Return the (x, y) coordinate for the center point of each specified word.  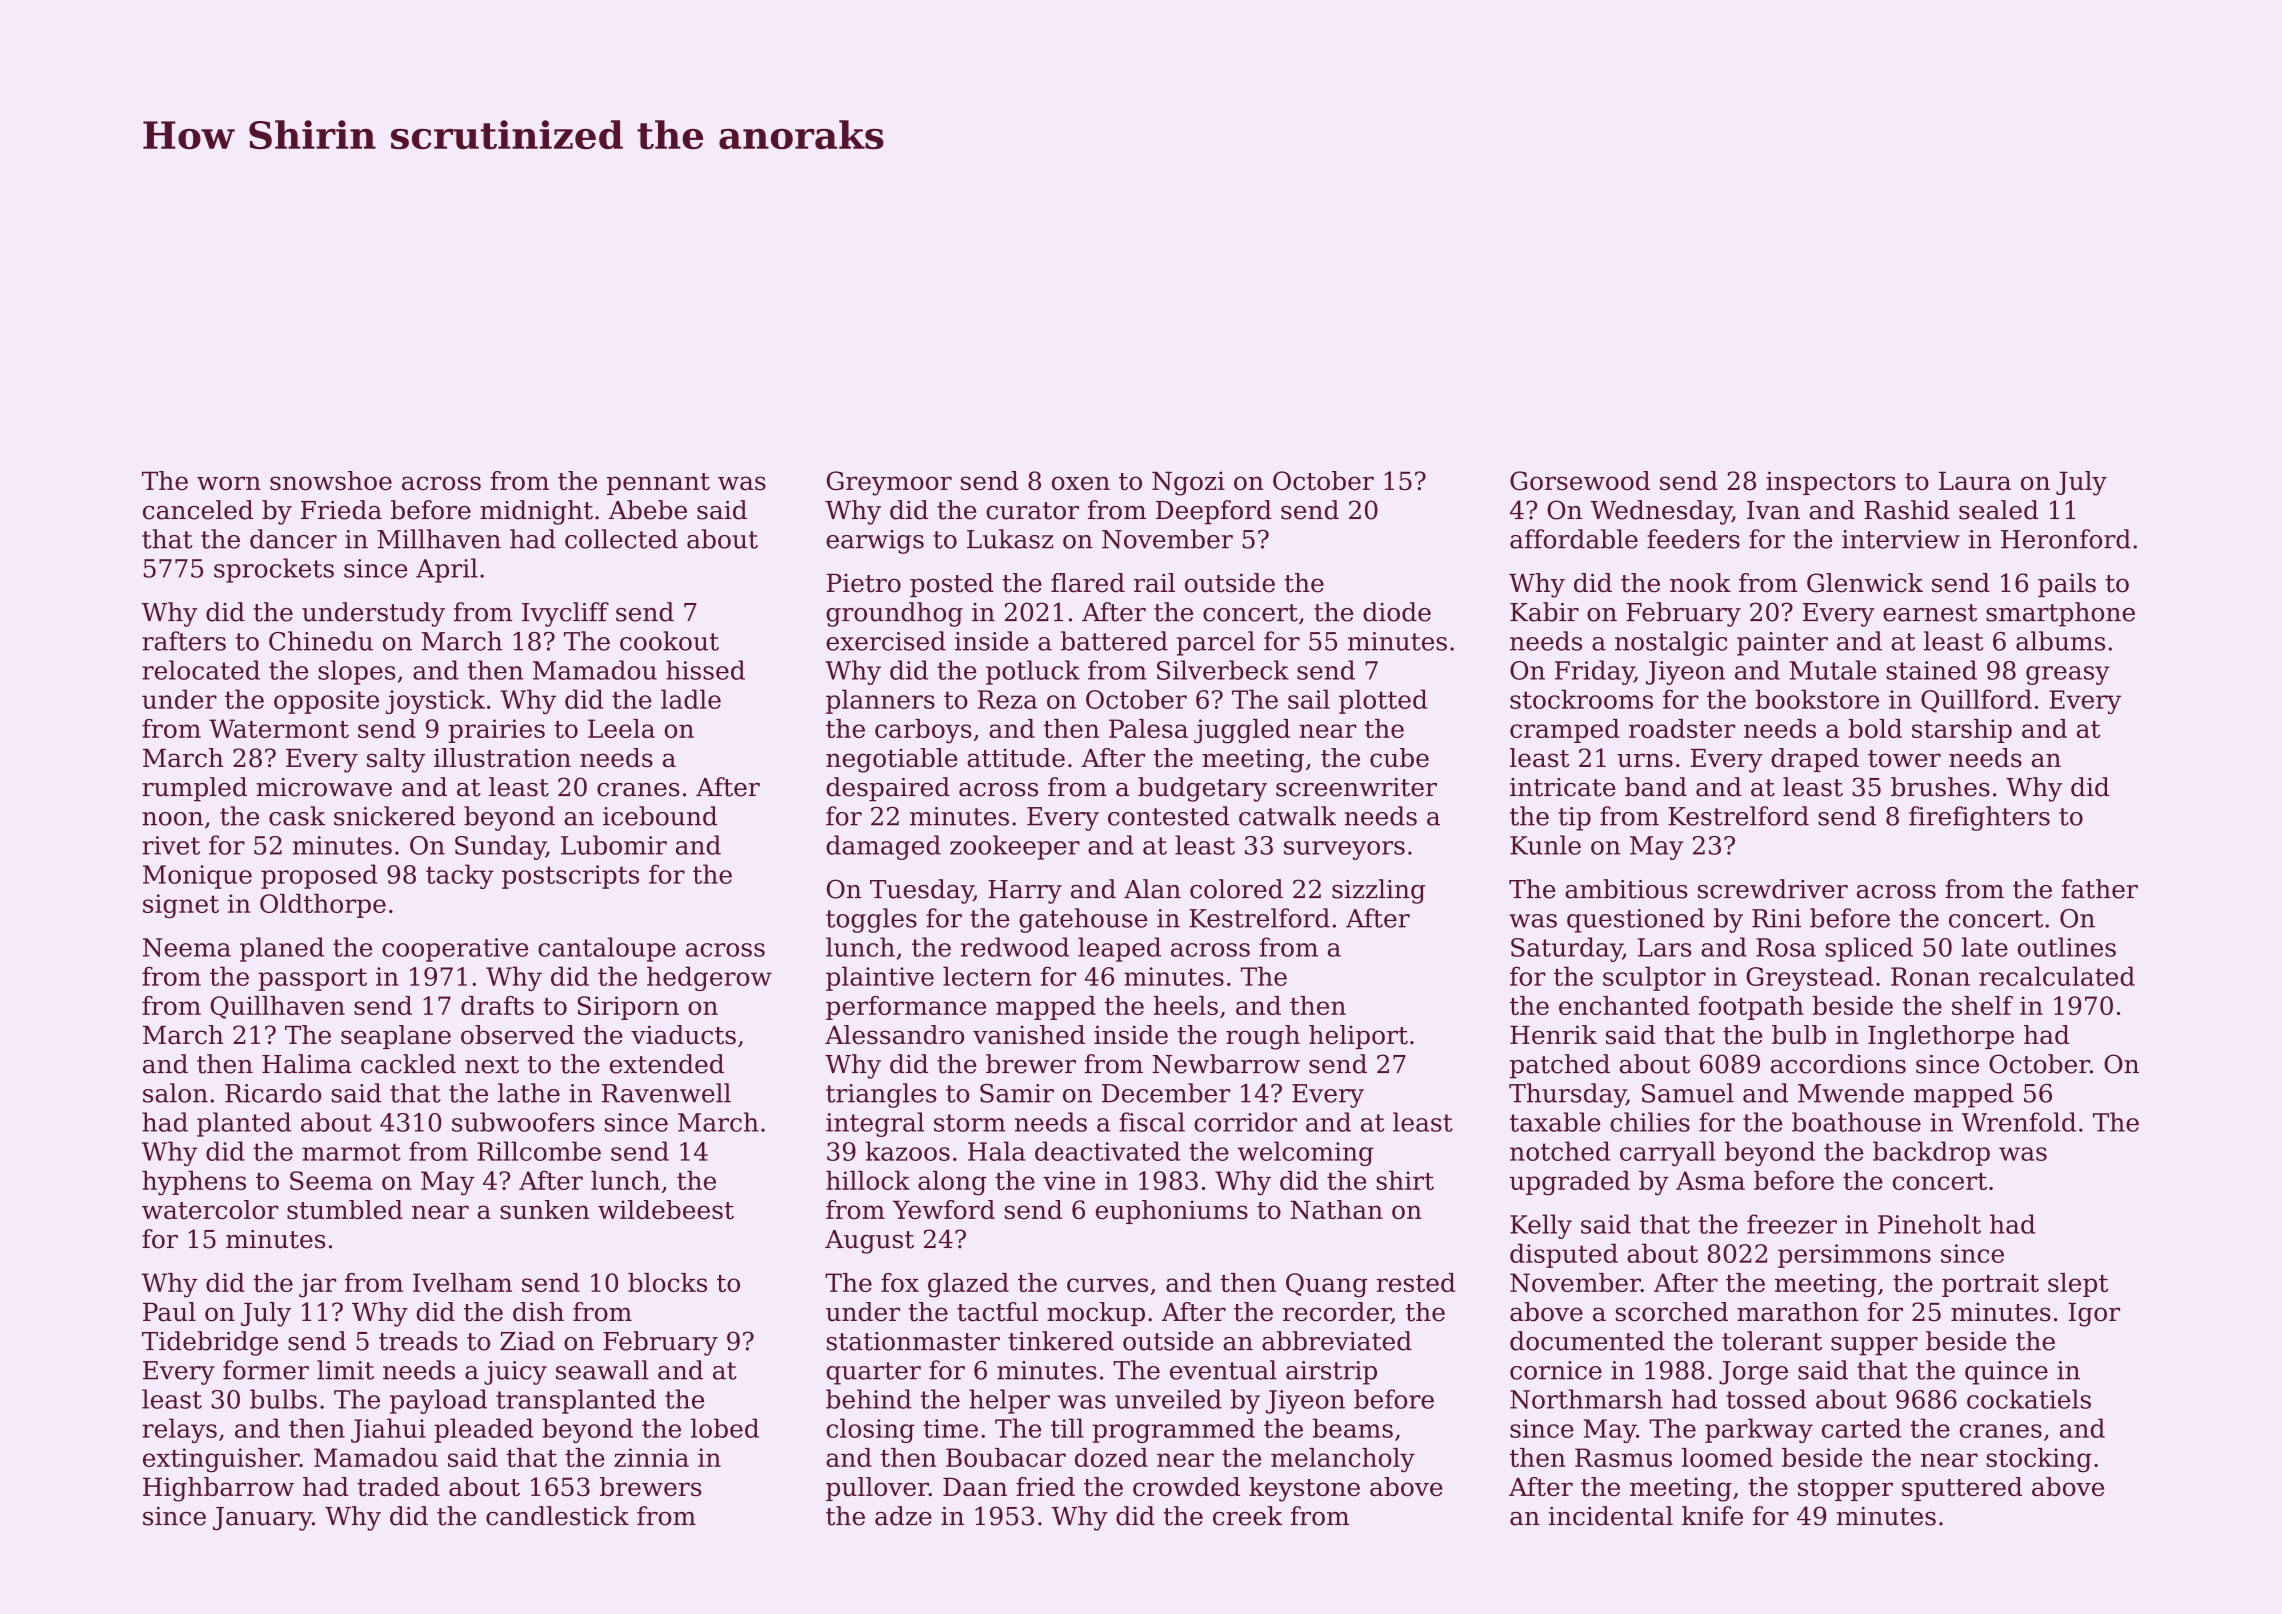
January (262, 1519)
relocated (201, 670)
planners (880, 701)
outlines (2067, 947)
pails (2067, 585)
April (447, 570)
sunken (545, 1210)
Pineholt (1929, 1224)
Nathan (1337, 1210)
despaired (888, 789)
